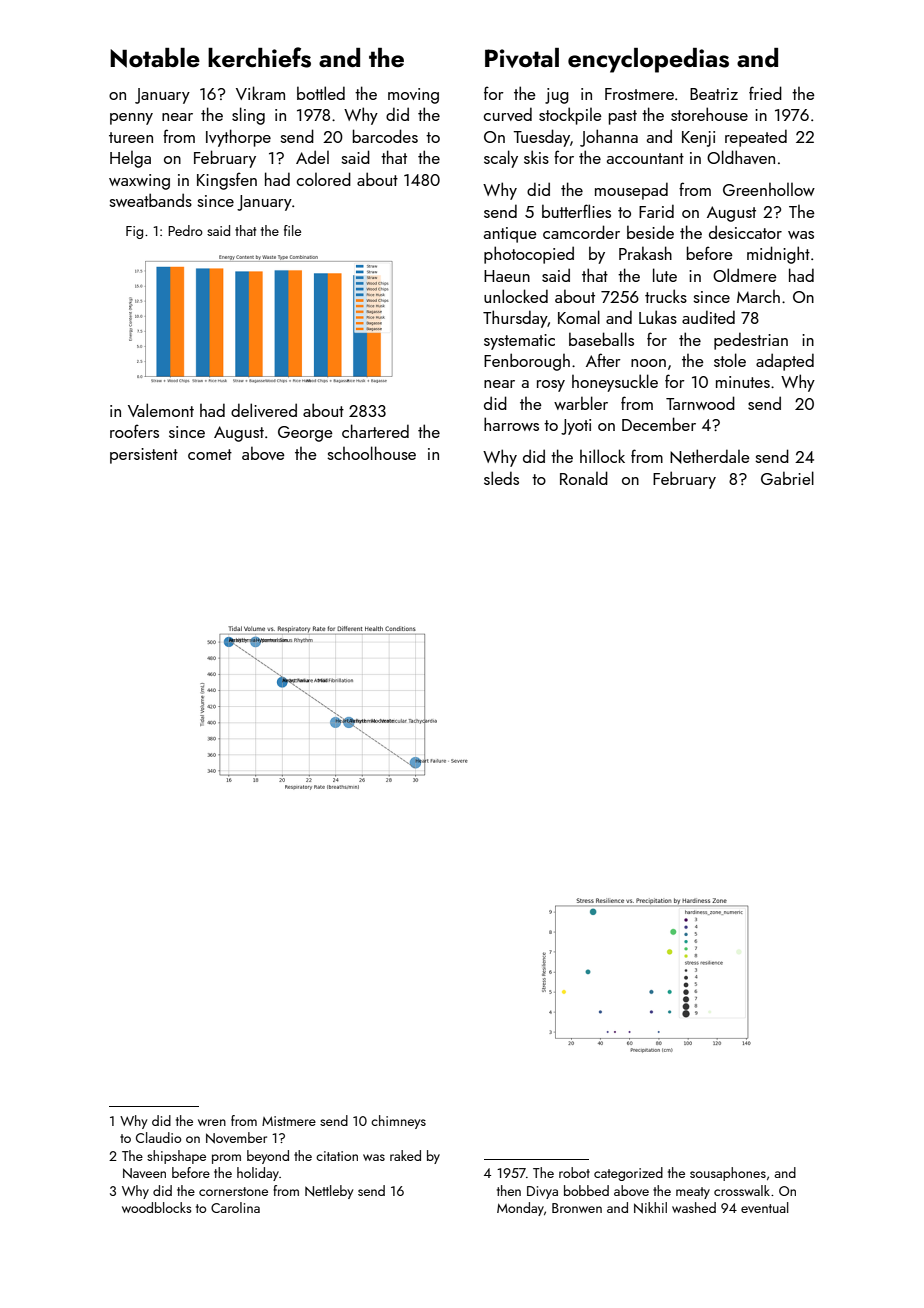 The image size is (924, 1308). I want to click on comet, so click(210, 454).
